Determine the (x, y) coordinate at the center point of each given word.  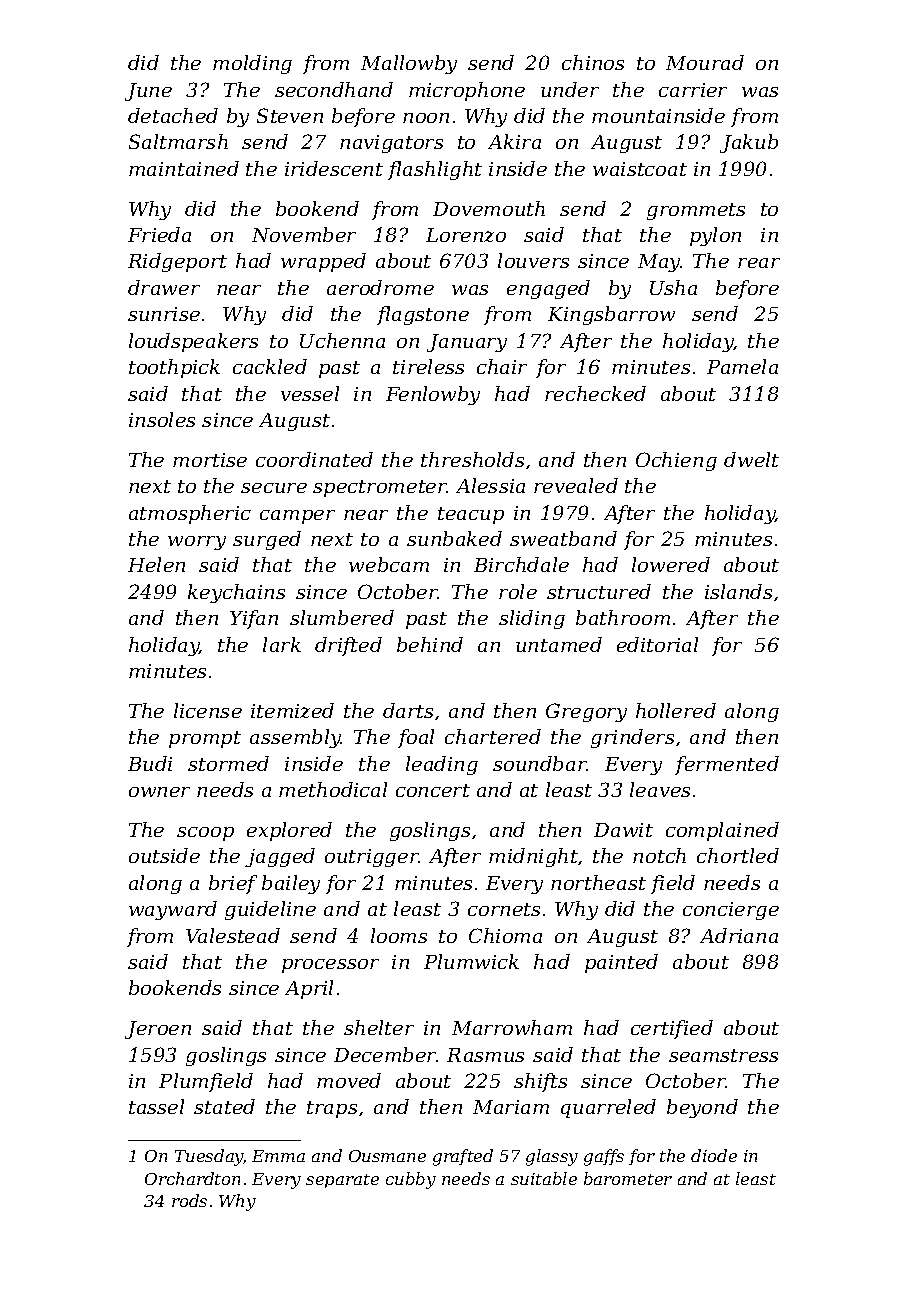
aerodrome (380, 287)
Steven (290, 115)
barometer (628, 1178)
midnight (533, 857)
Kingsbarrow (611, 315)
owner (159, 792)
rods (189, 1200)
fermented (727, 765)
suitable (544, 1178)
